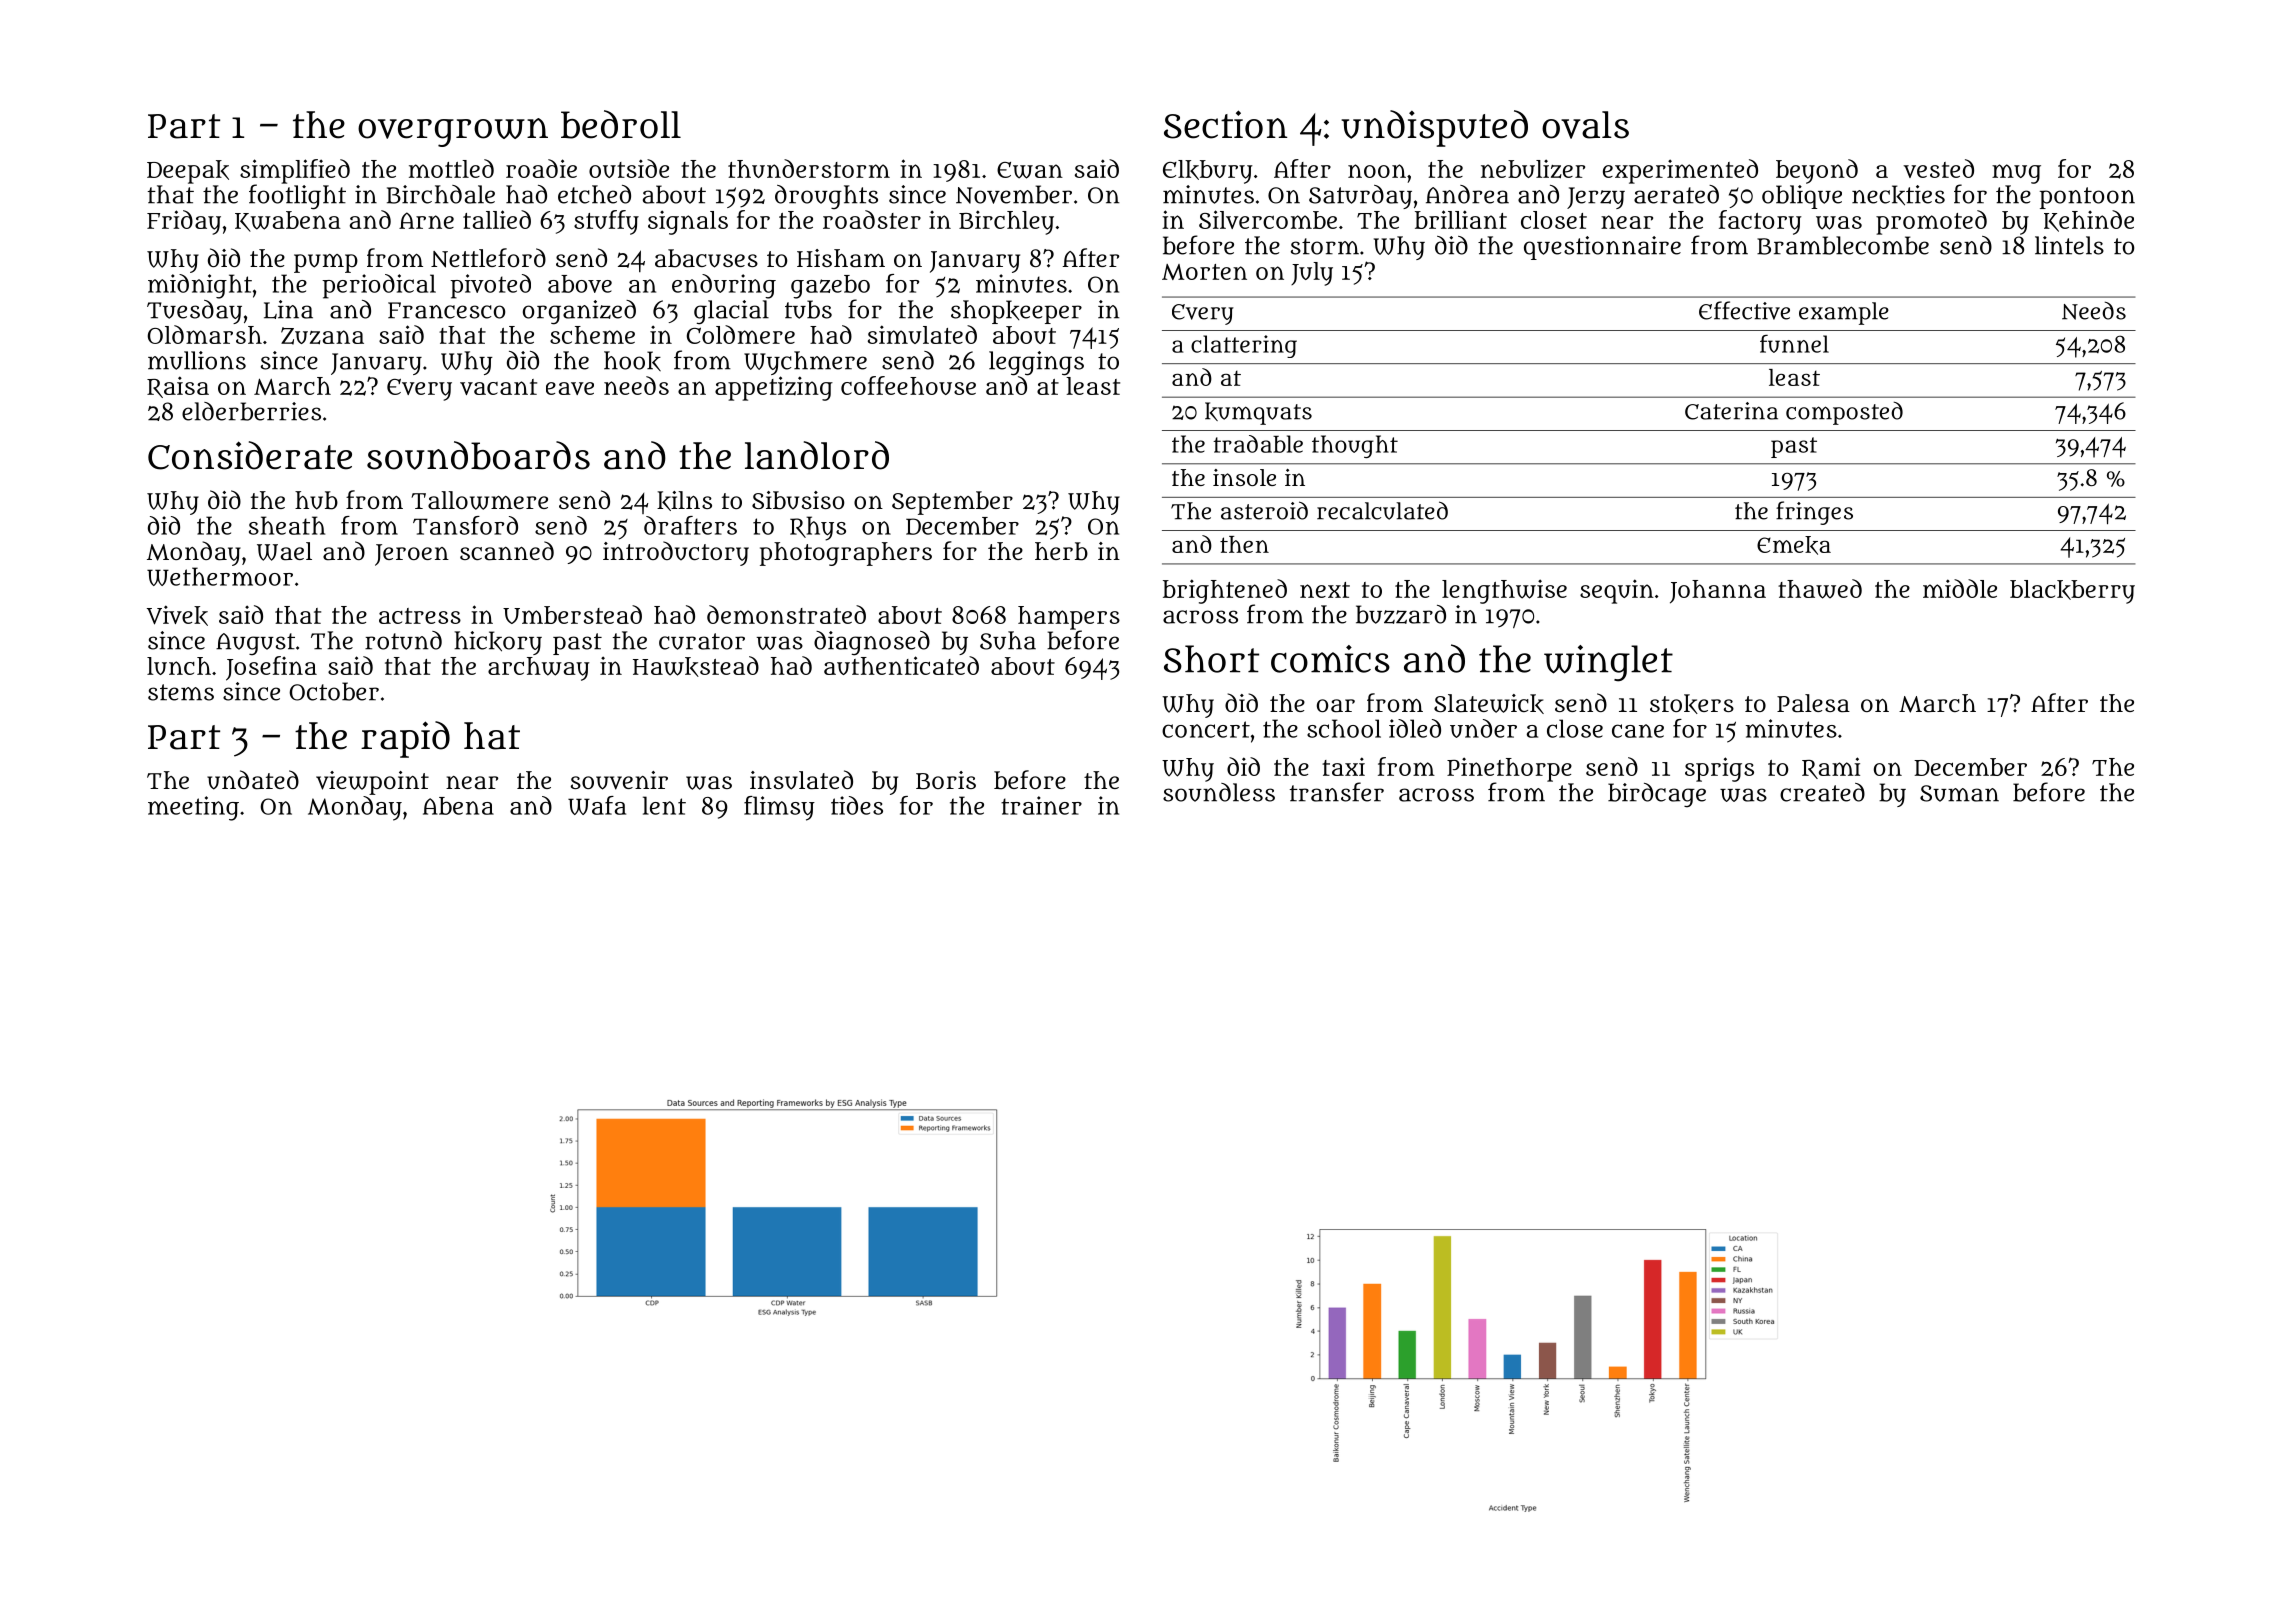  What do you see at coordinates (1061, 551) in the screenshot?
I see `herb` at bounding box center [1061, 551].
